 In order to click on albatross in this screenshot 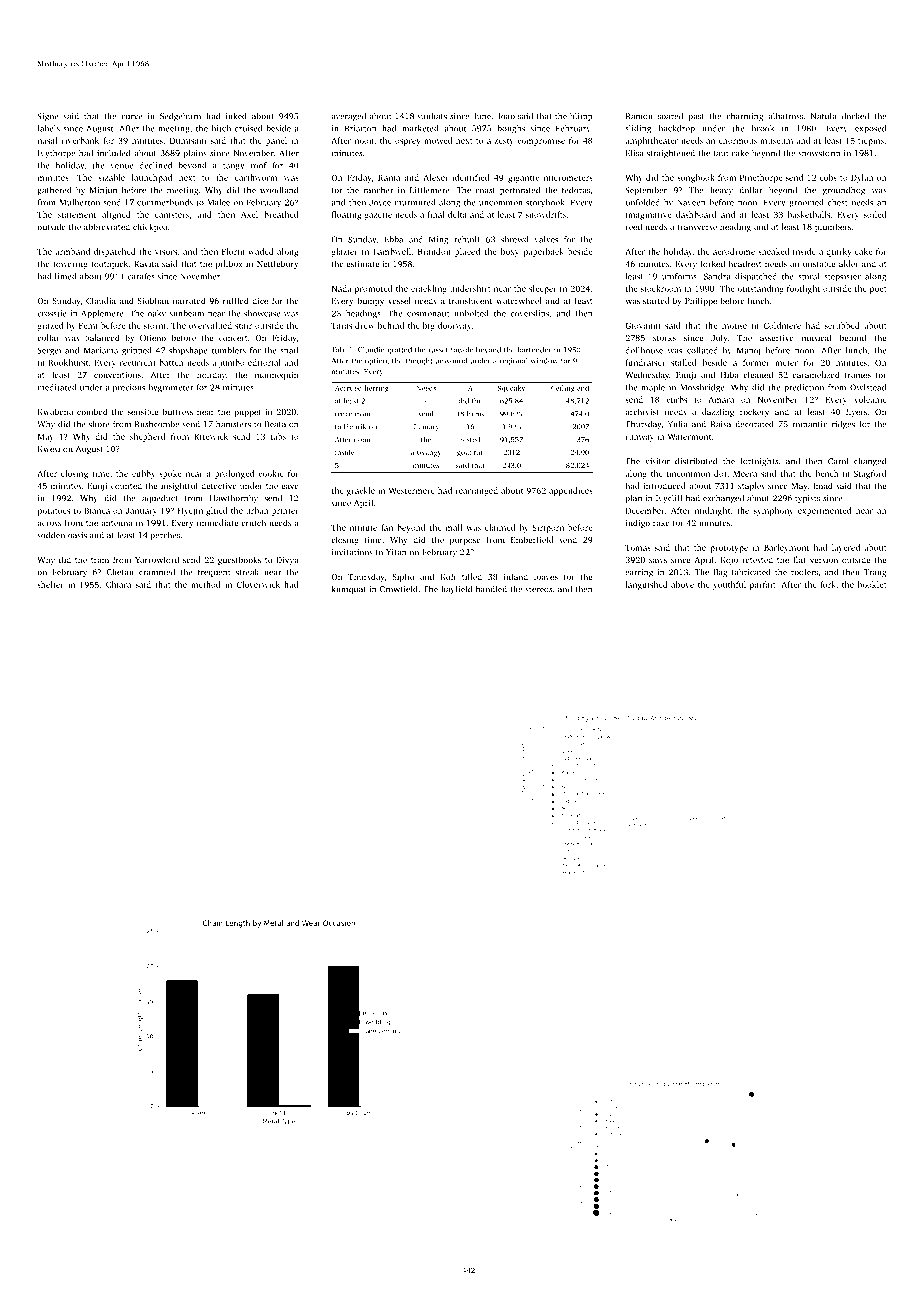, I will do `click(785, 116)`.
